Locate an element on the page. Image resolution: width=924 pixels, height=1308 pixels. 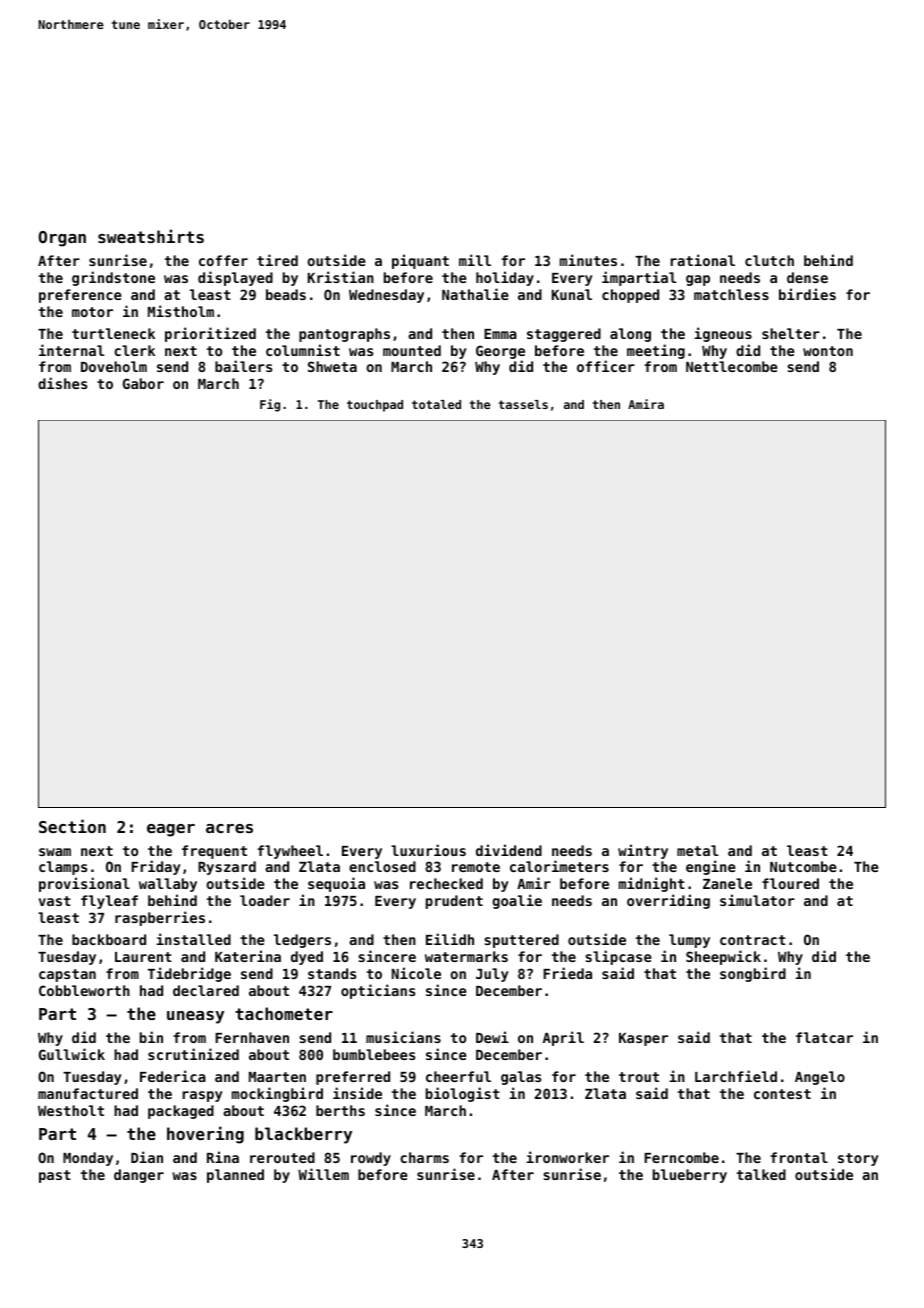
Section is located at coordinates (72, 826).
